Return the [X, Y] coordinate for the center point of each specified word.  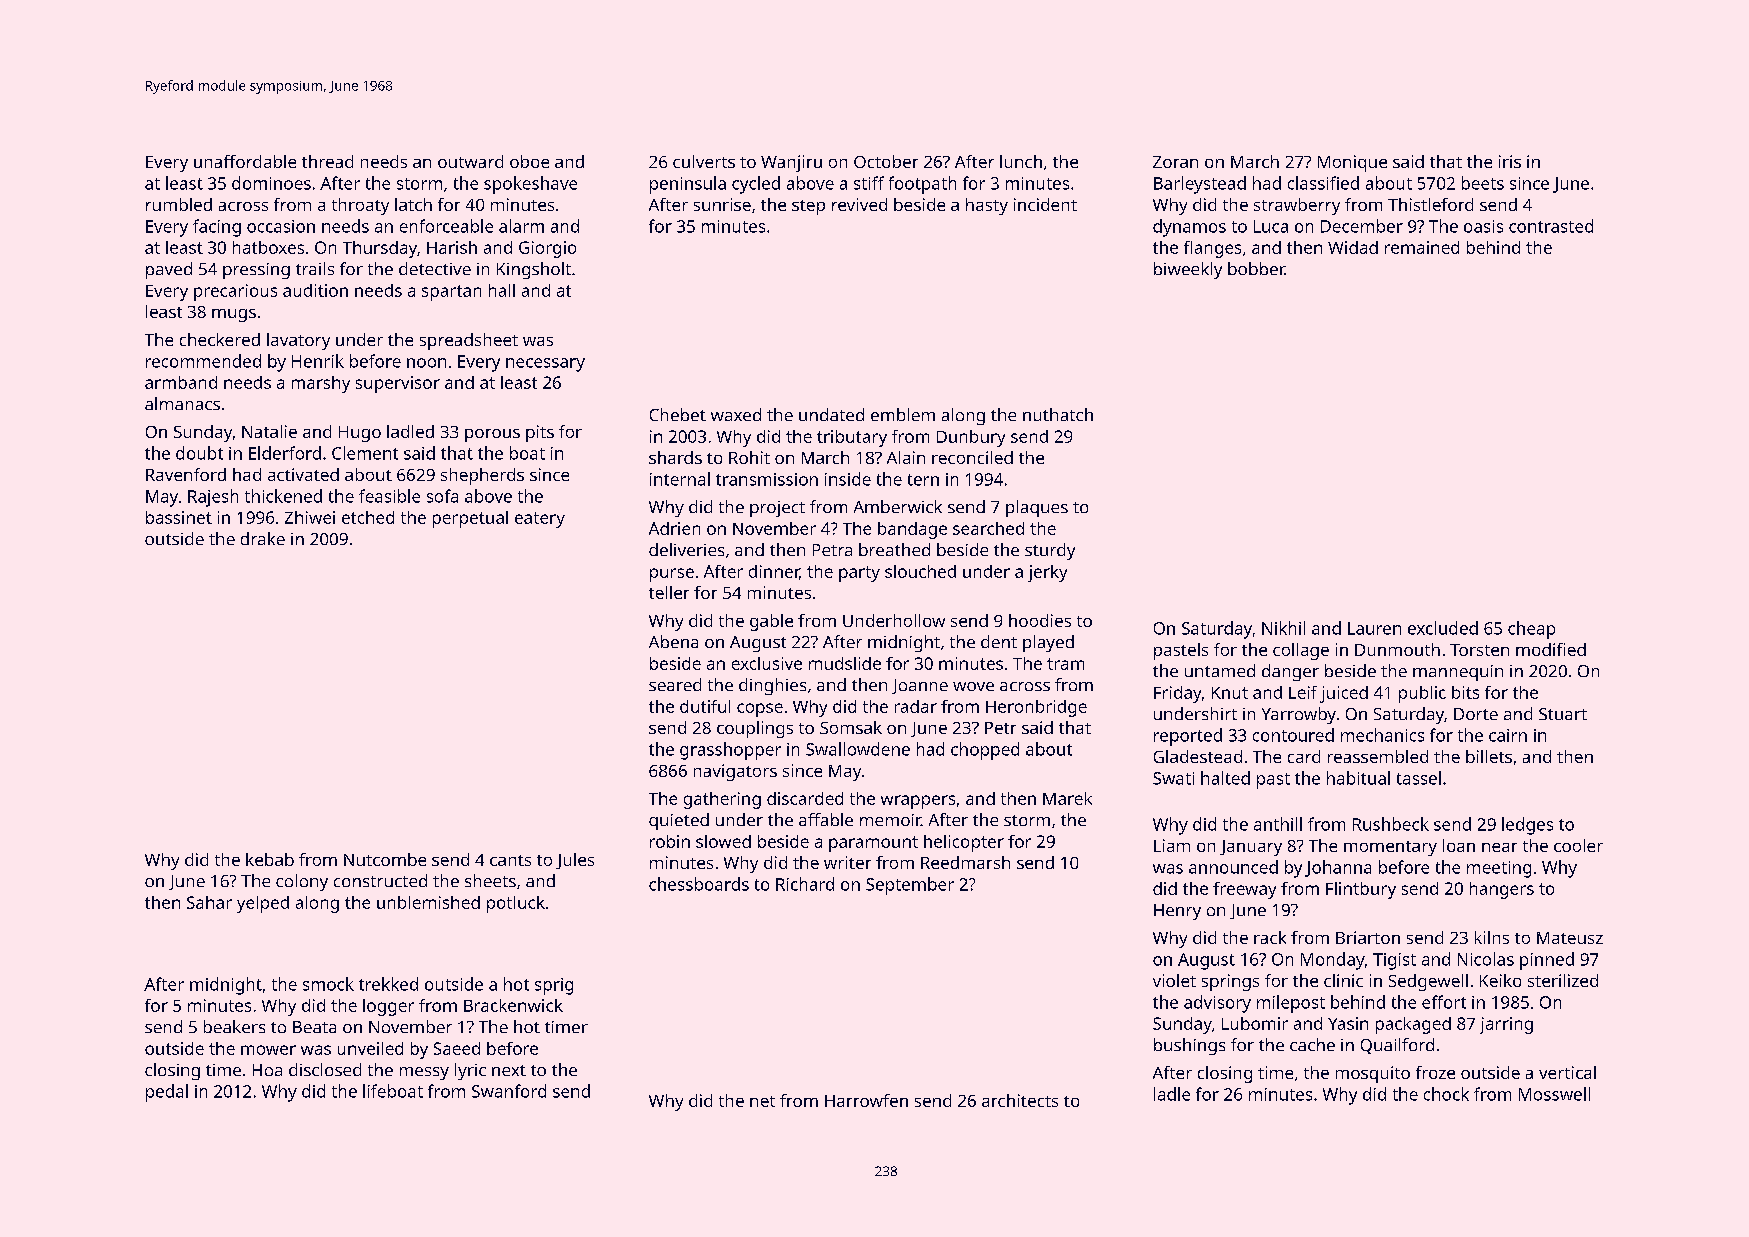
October [886, 161]
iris [1510, 161]
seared [675, 684]
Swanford [509, 1091]
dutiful [705, 706]
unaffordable [245, 161]
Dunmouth [1397, 649]
